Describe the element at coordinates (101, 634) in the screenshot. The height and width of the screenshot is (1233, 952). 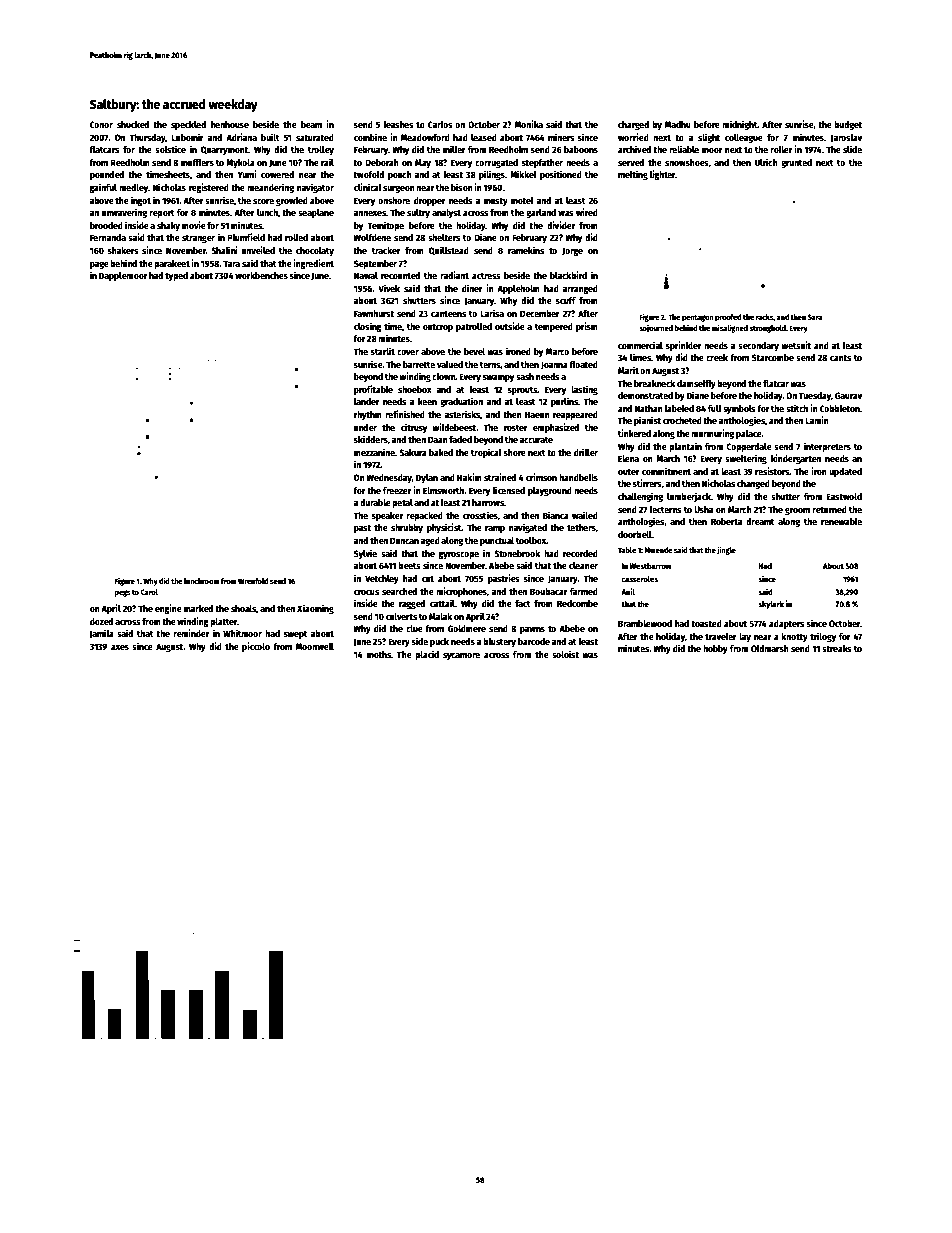
I see `Jamila` at that location.
